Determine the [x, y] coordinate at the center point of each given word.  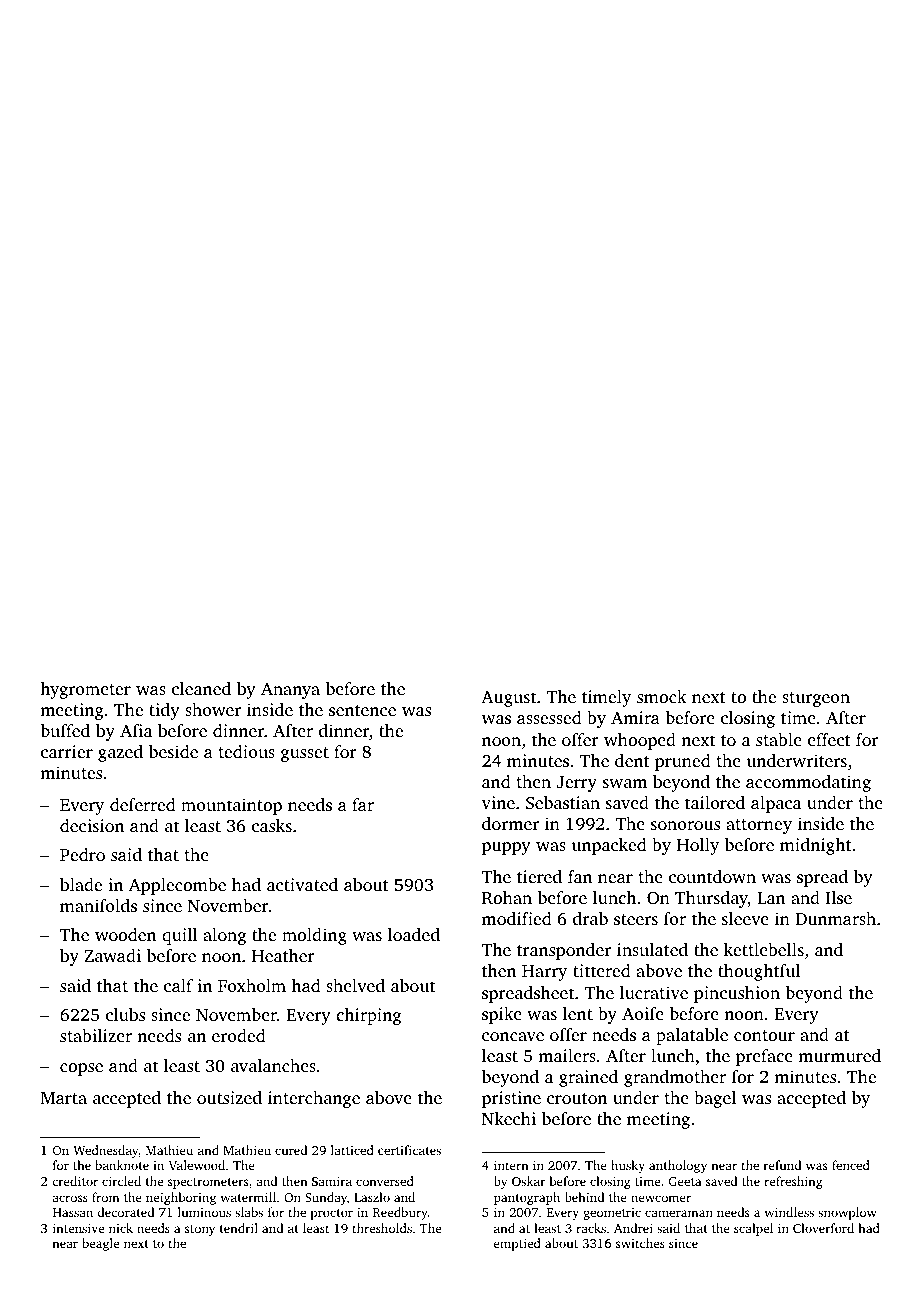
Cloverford [823, 1228]
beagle [100, 1244]
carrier [67, 751]
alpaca [776, 804]
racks [591, 1228]
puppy [506, 848]
